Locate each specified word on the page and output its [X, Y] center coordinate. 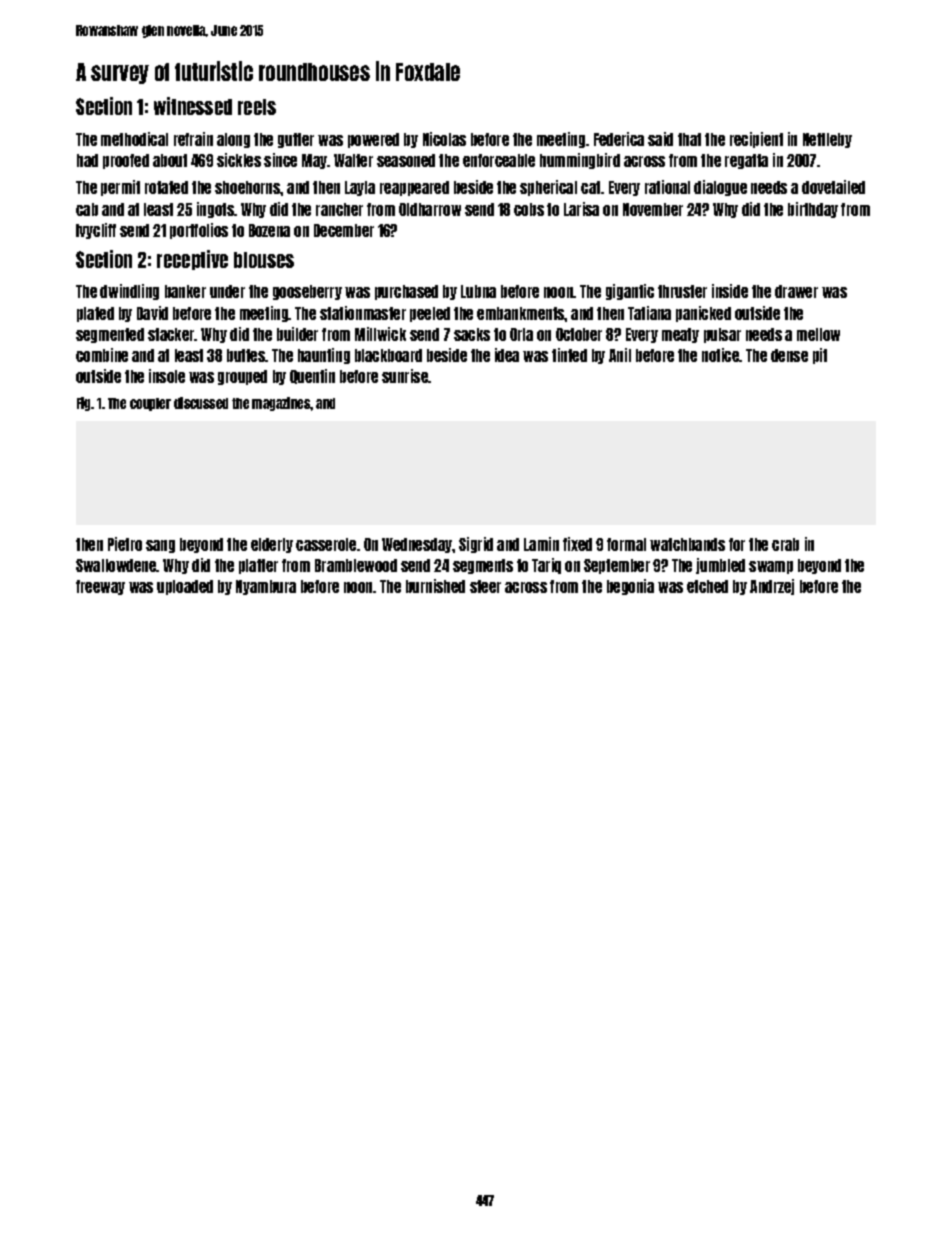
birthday [813, 210]
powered [373, 140]
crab [785, 544]
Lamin [541, 544]
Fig [84, 404]
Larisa [581, 209]
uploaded [185, 587]
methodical [134, 139]
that [689, 139]
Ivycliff [96, 231]
